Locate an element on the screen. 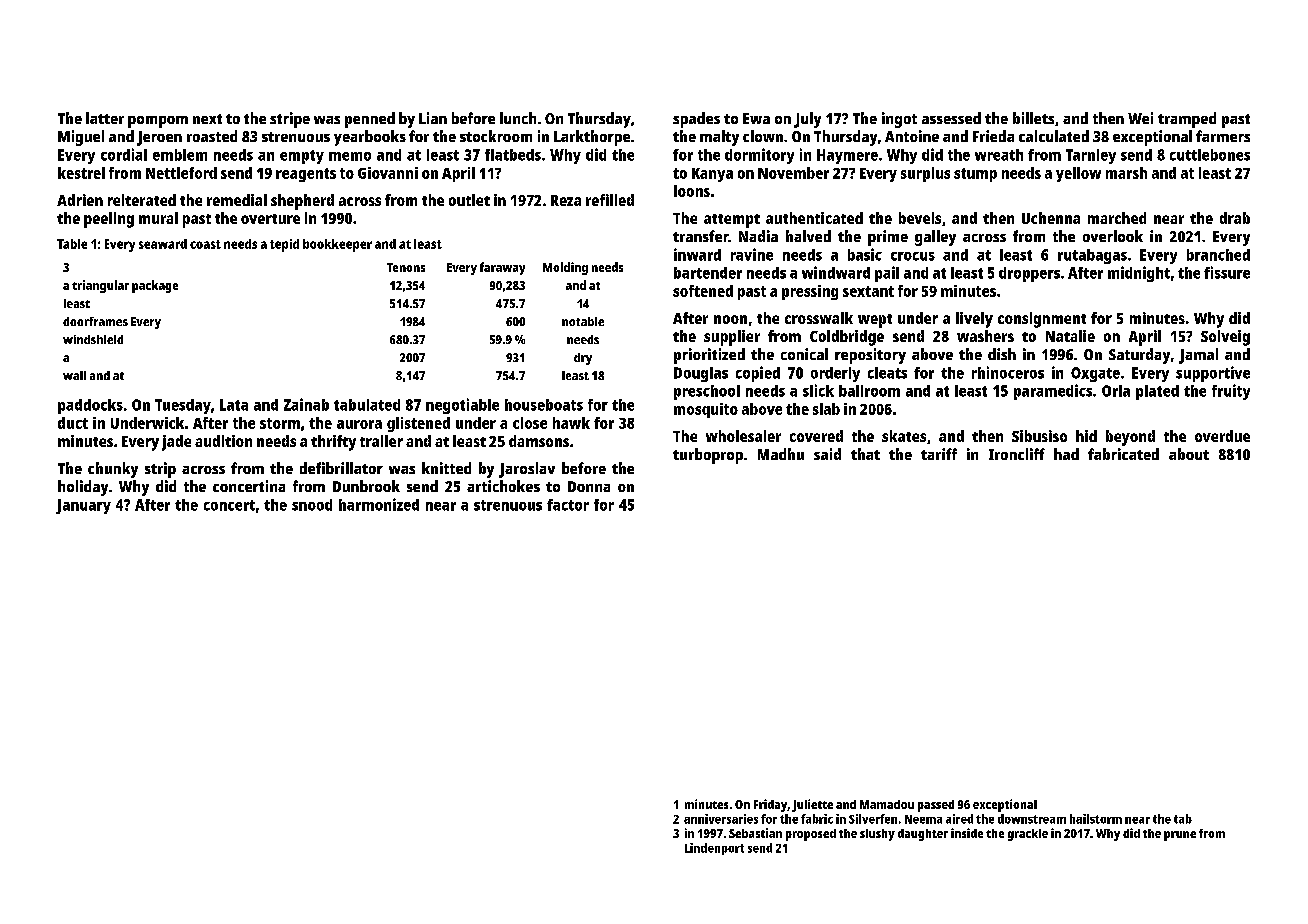  factor is located at coordinates (568, 505).
